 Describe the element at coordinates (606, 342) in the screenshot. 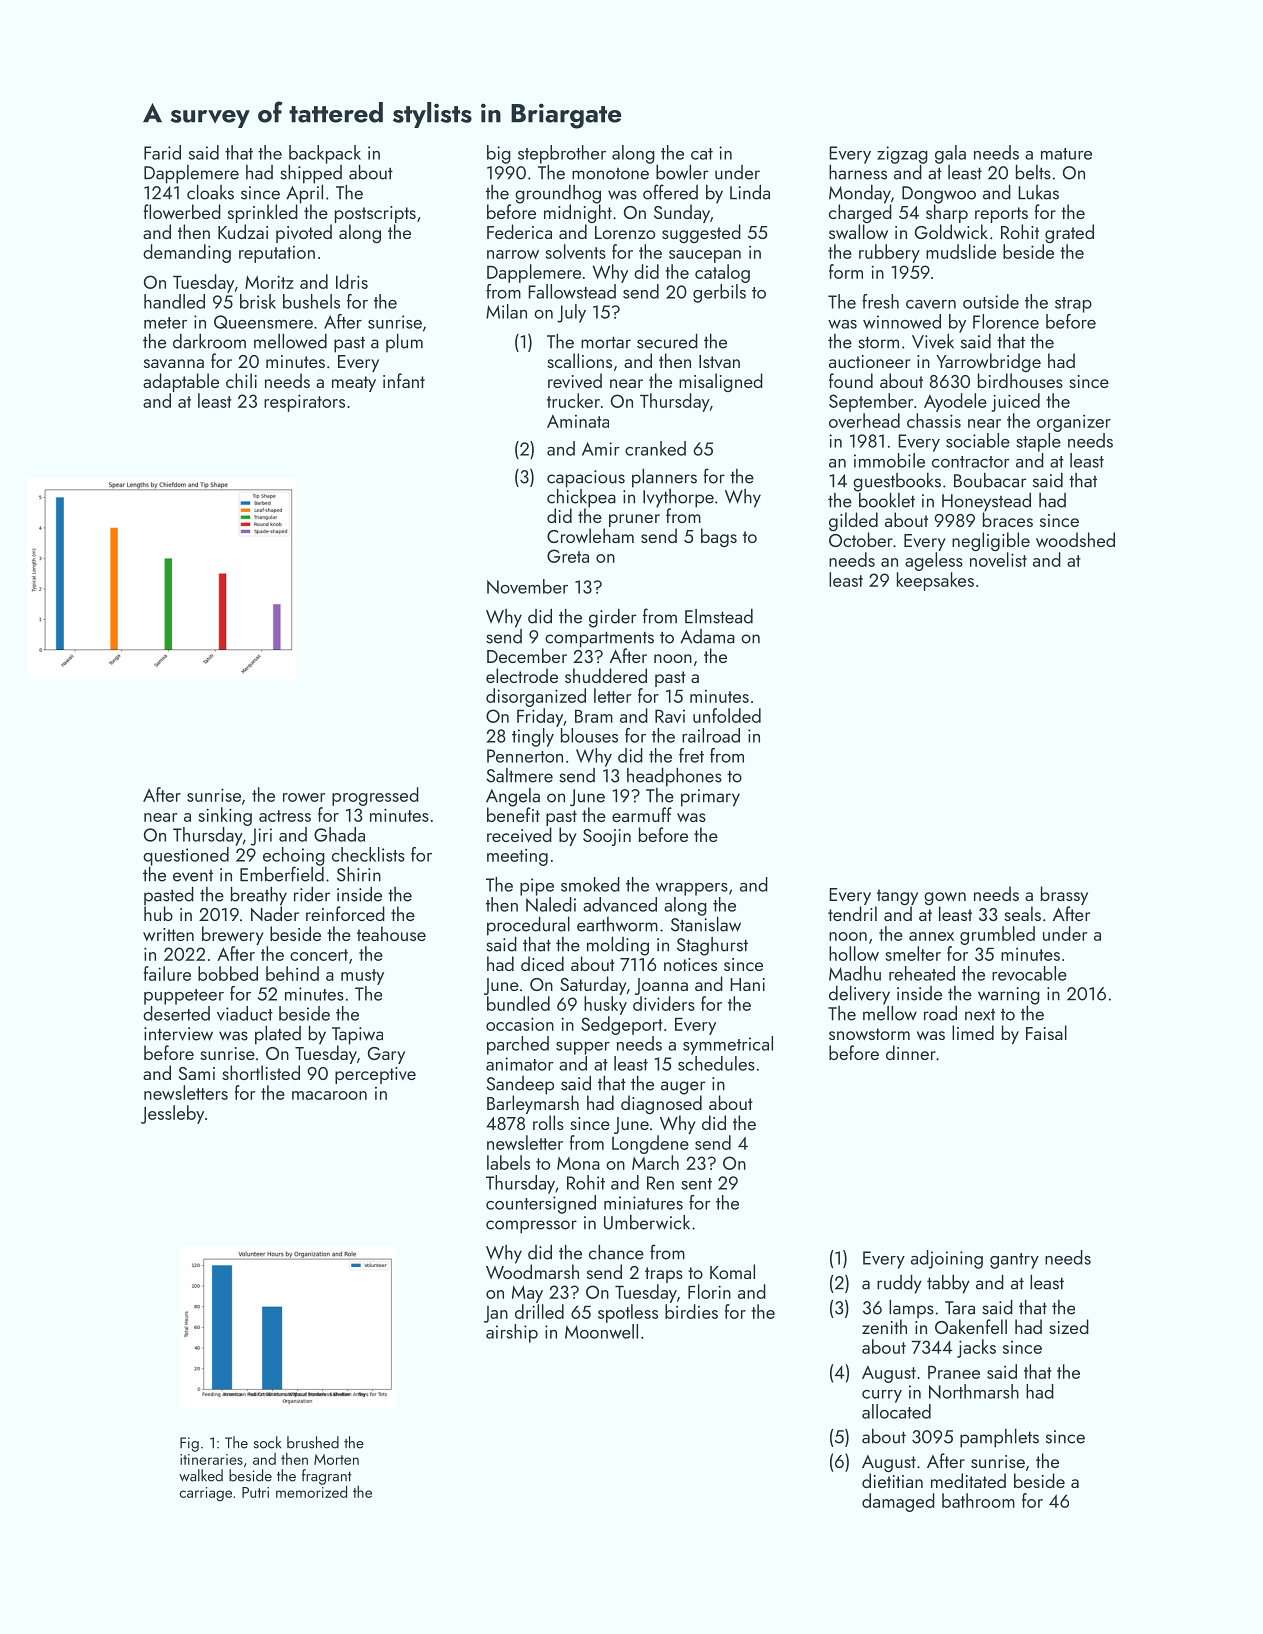

I see `mortar` at that location.
